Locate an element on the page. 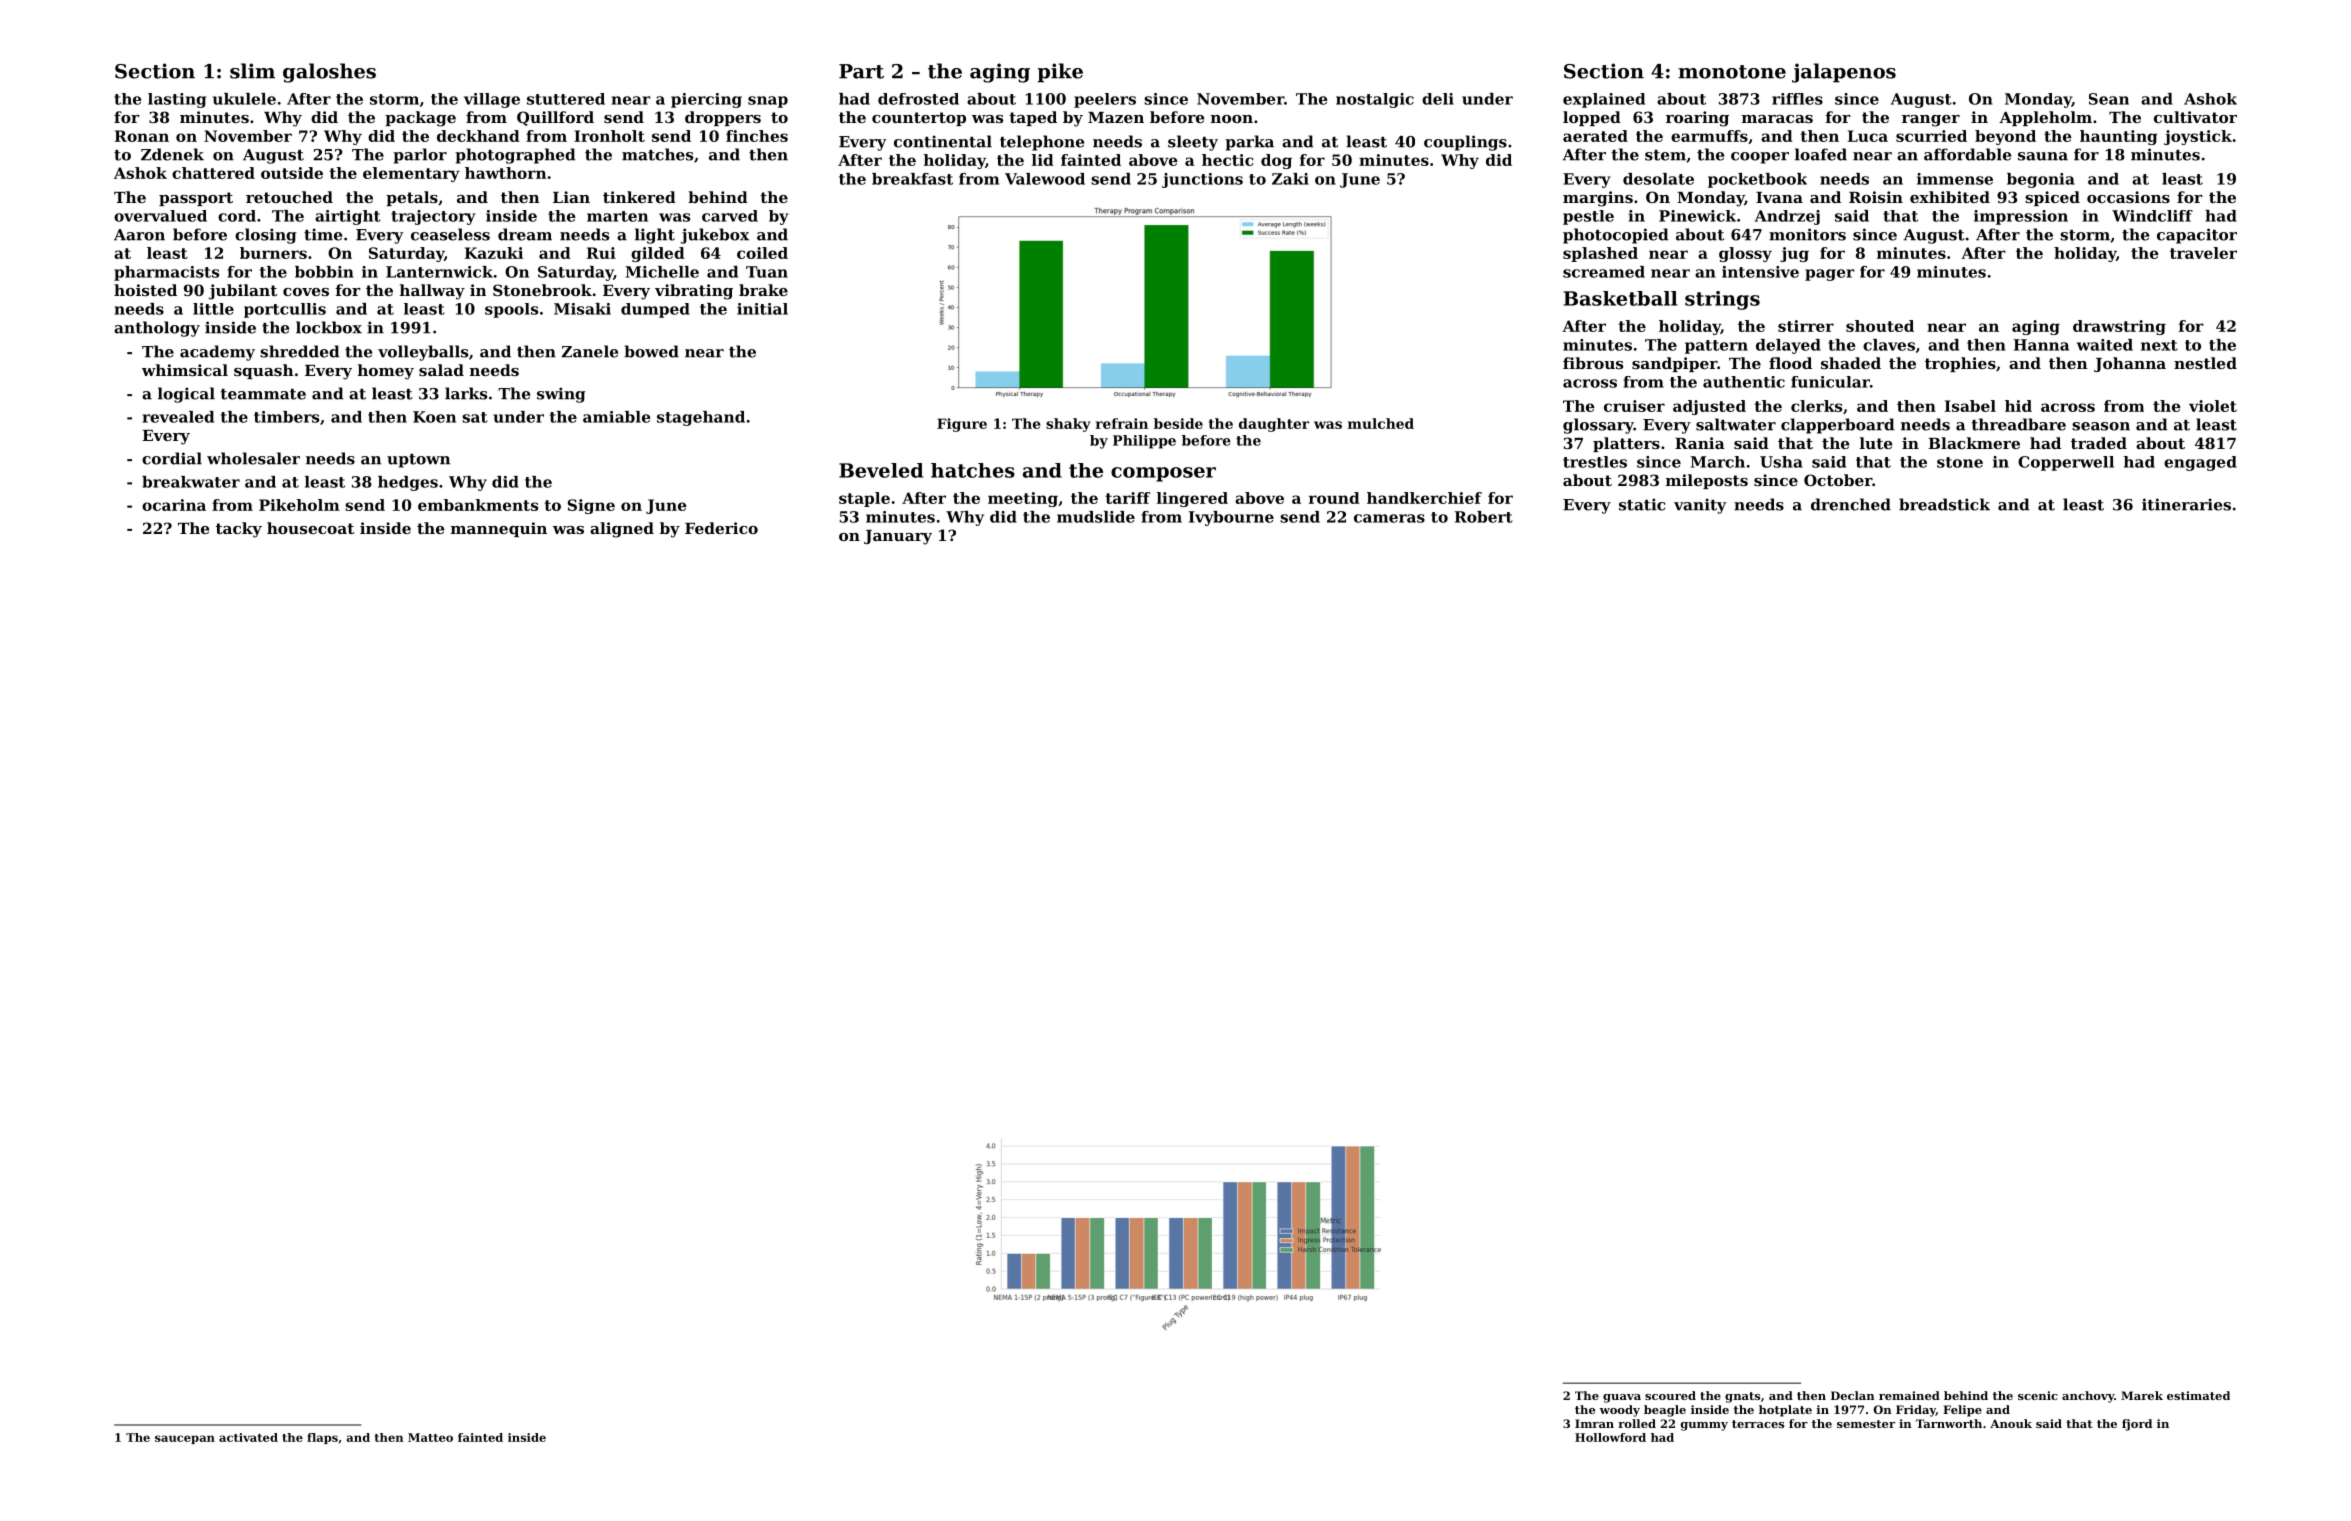 The width and height of the image is (2351, 1521). ocarina is located at coordinates (174, 505).
